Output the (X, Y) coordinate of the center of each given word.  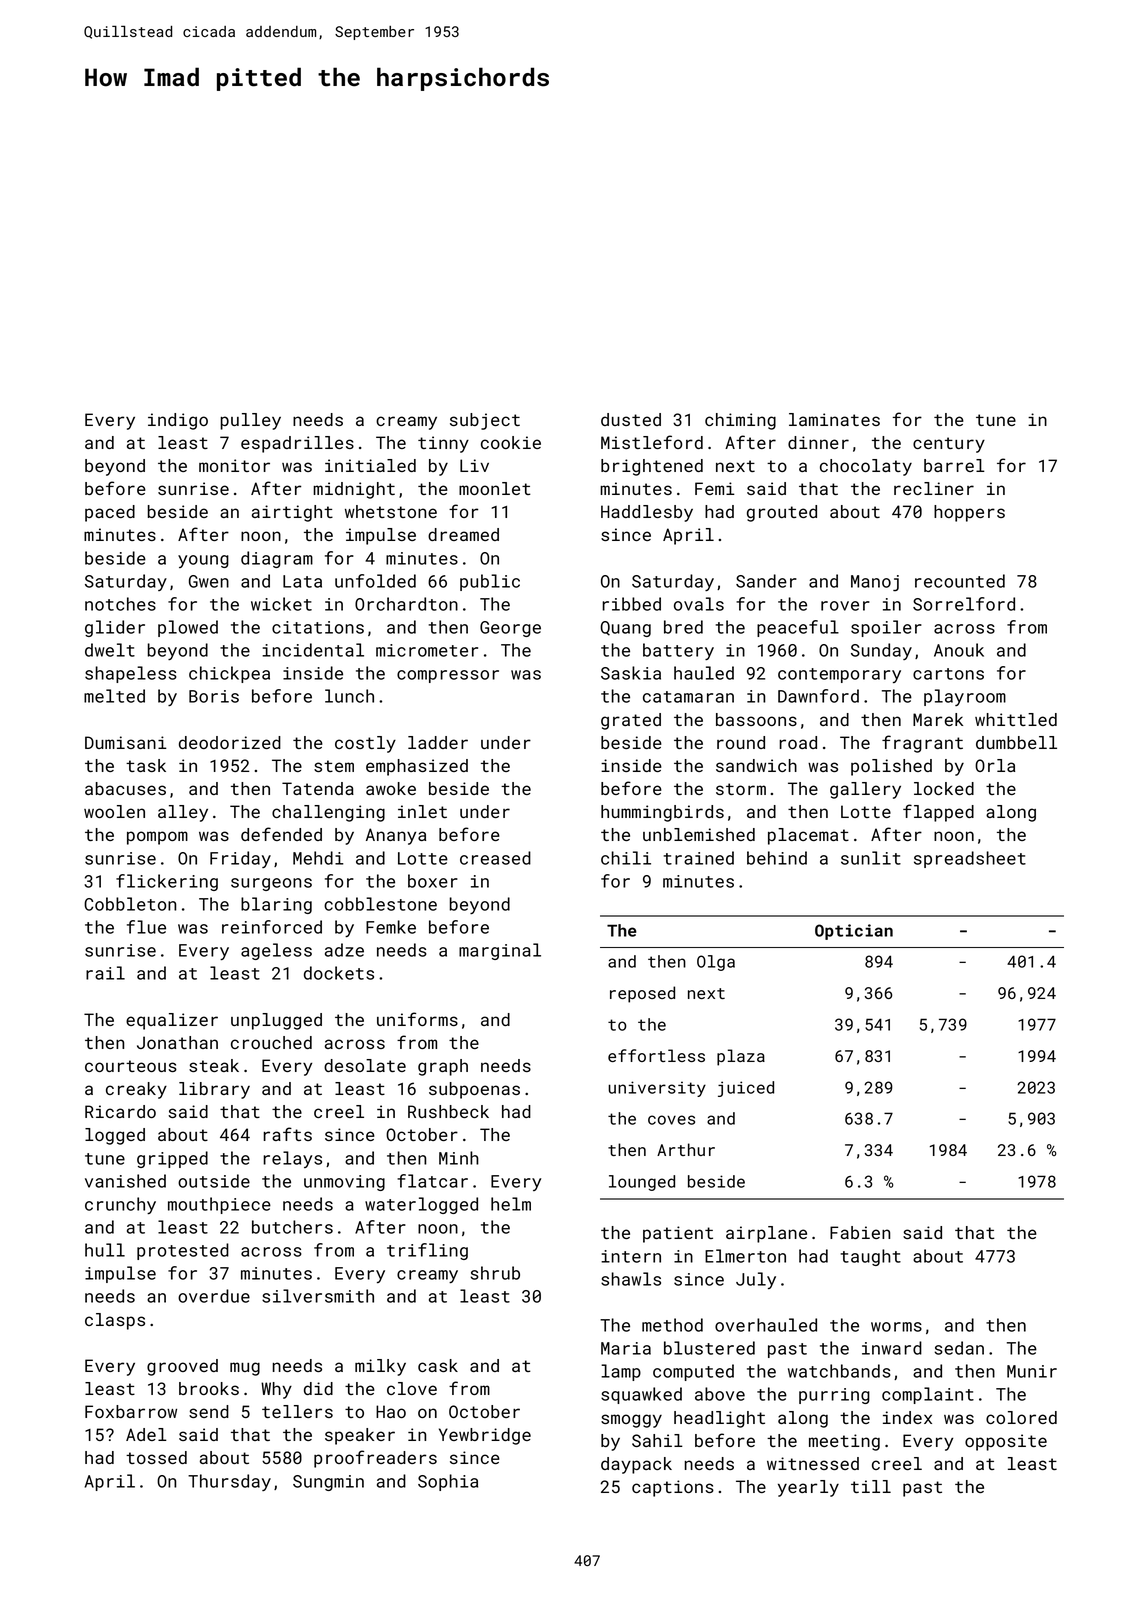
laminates (834, 419)
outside (214, 1181)
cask (438, 1365)
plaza (741, 1057)
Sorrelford (964, 604)
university (657, 1089)
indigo (178, 421)
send (209, 1411)
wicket (281, 604)
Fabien (860, 1232)
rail (105, 973)
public (490, 582)
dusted (631, 419)
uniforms (417, 1019)
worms (896, 1327)
